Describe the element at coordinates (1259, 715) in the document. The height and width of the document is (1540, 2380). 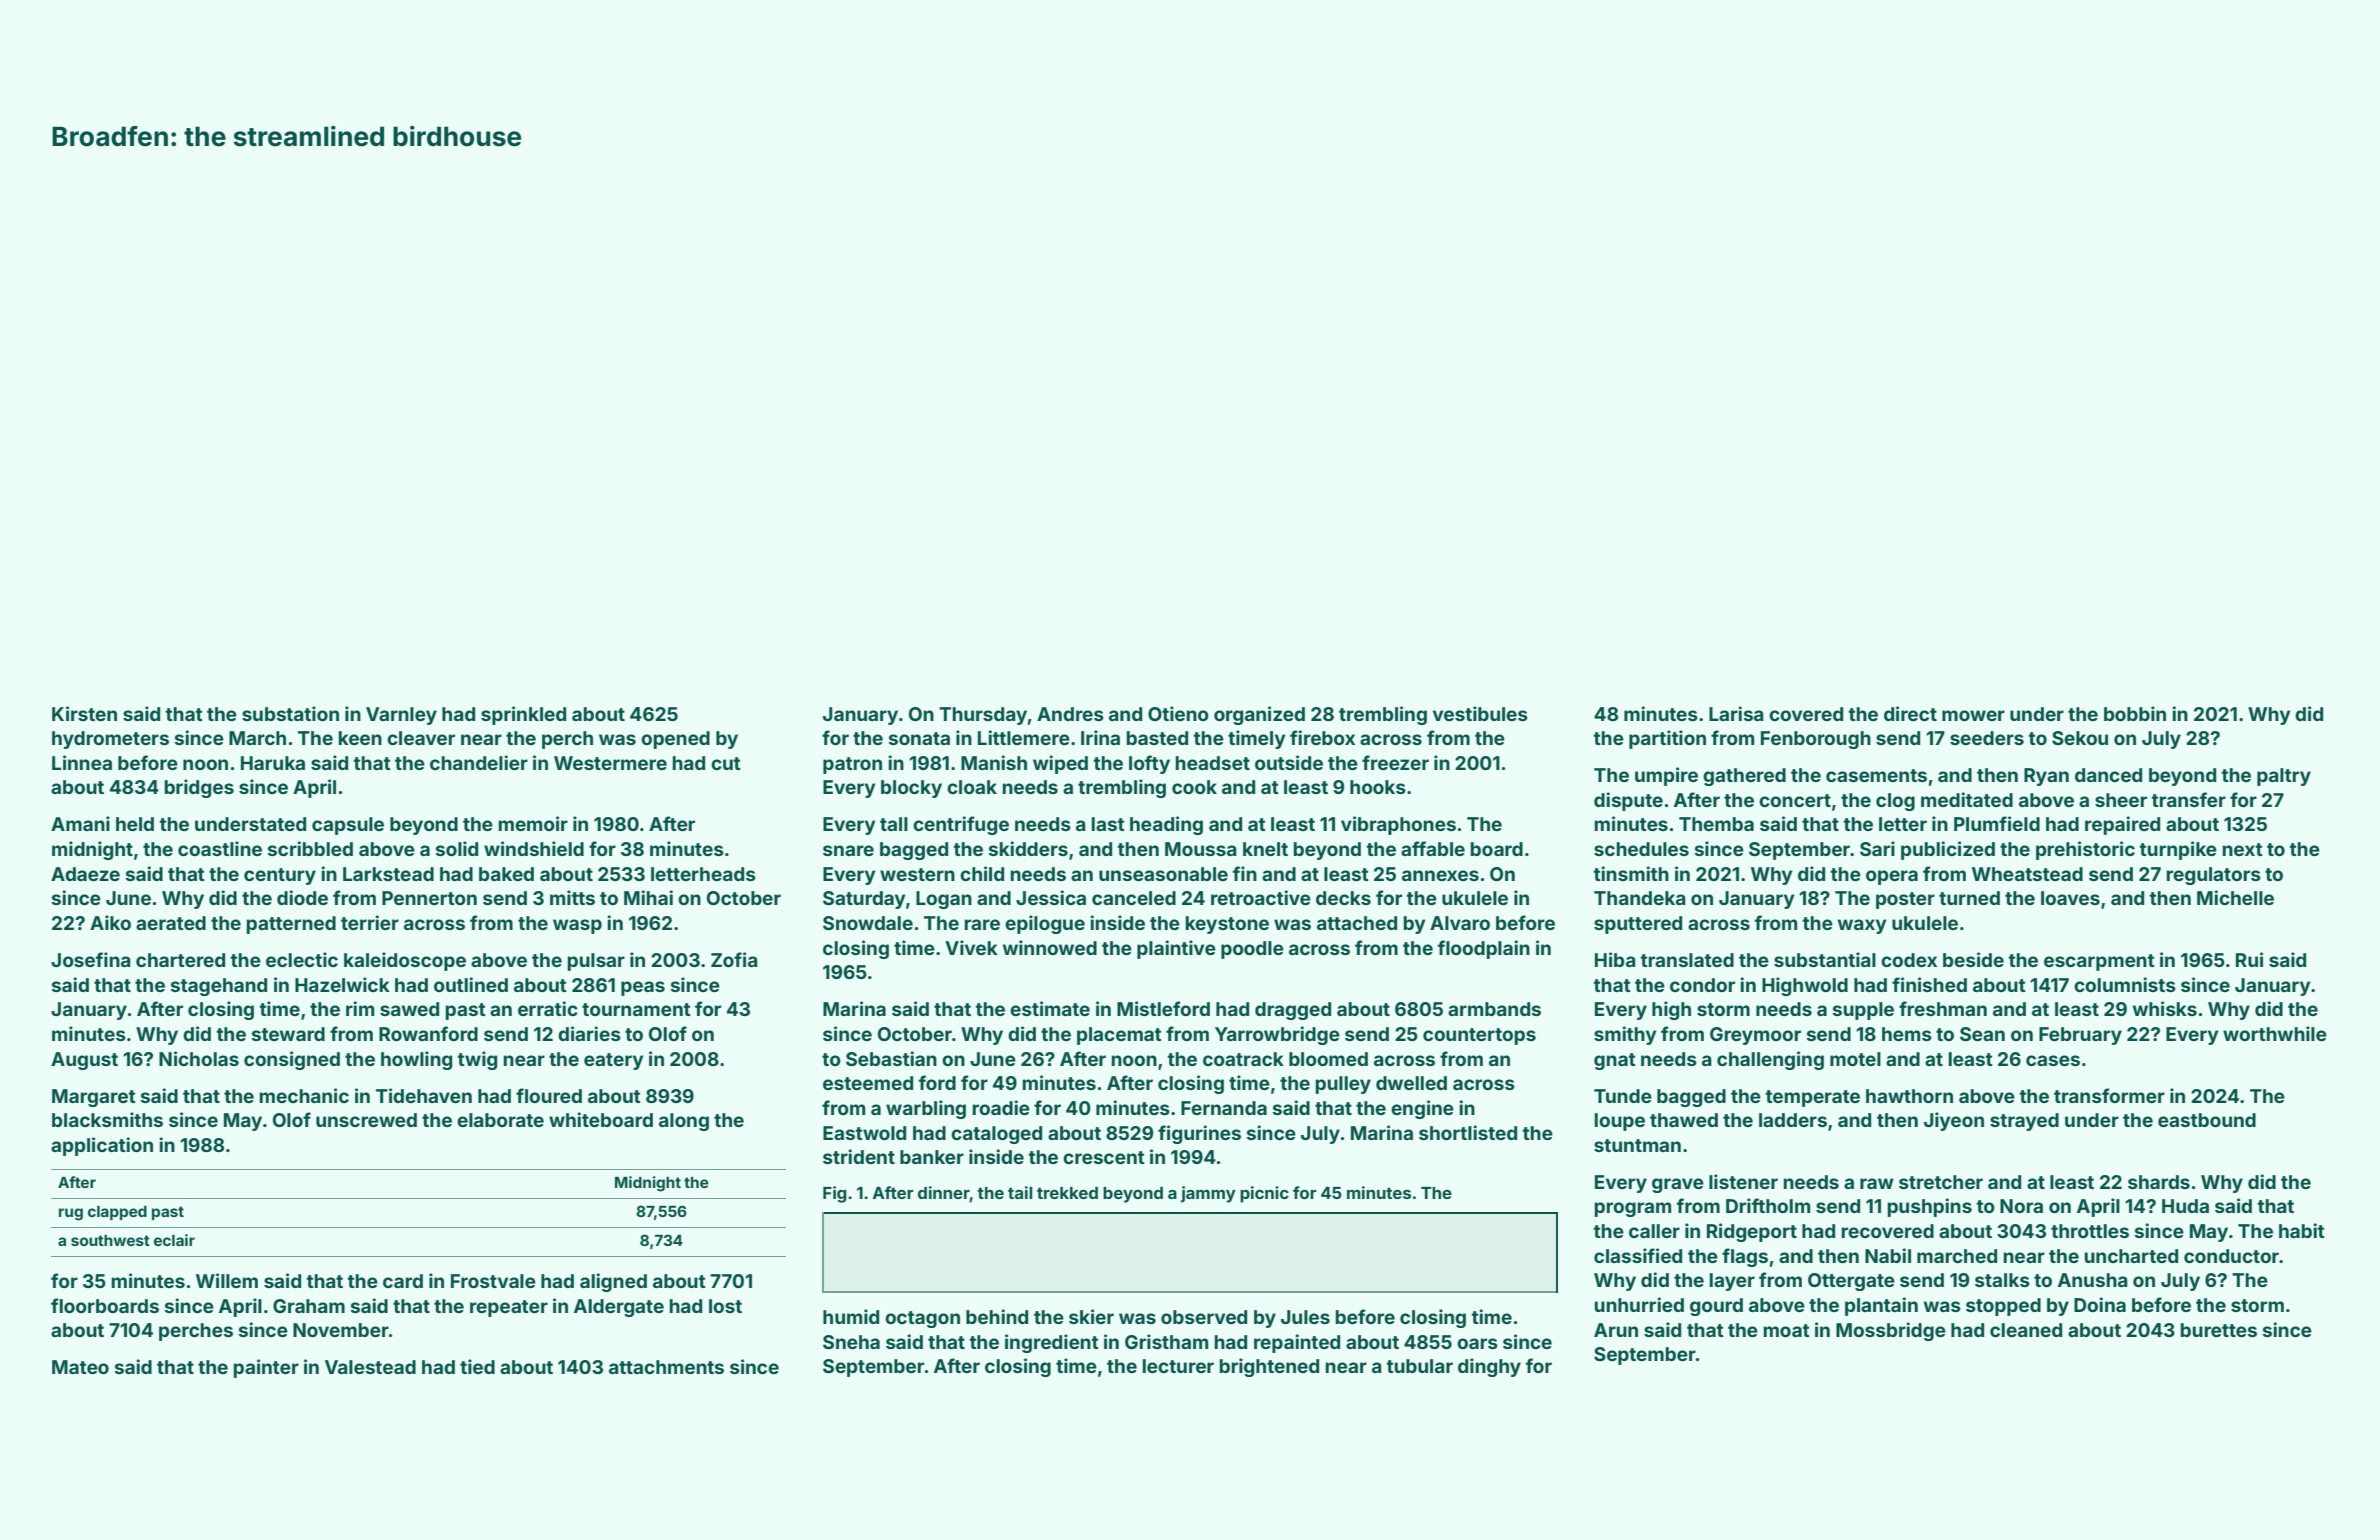
I see `organized` at that location.
